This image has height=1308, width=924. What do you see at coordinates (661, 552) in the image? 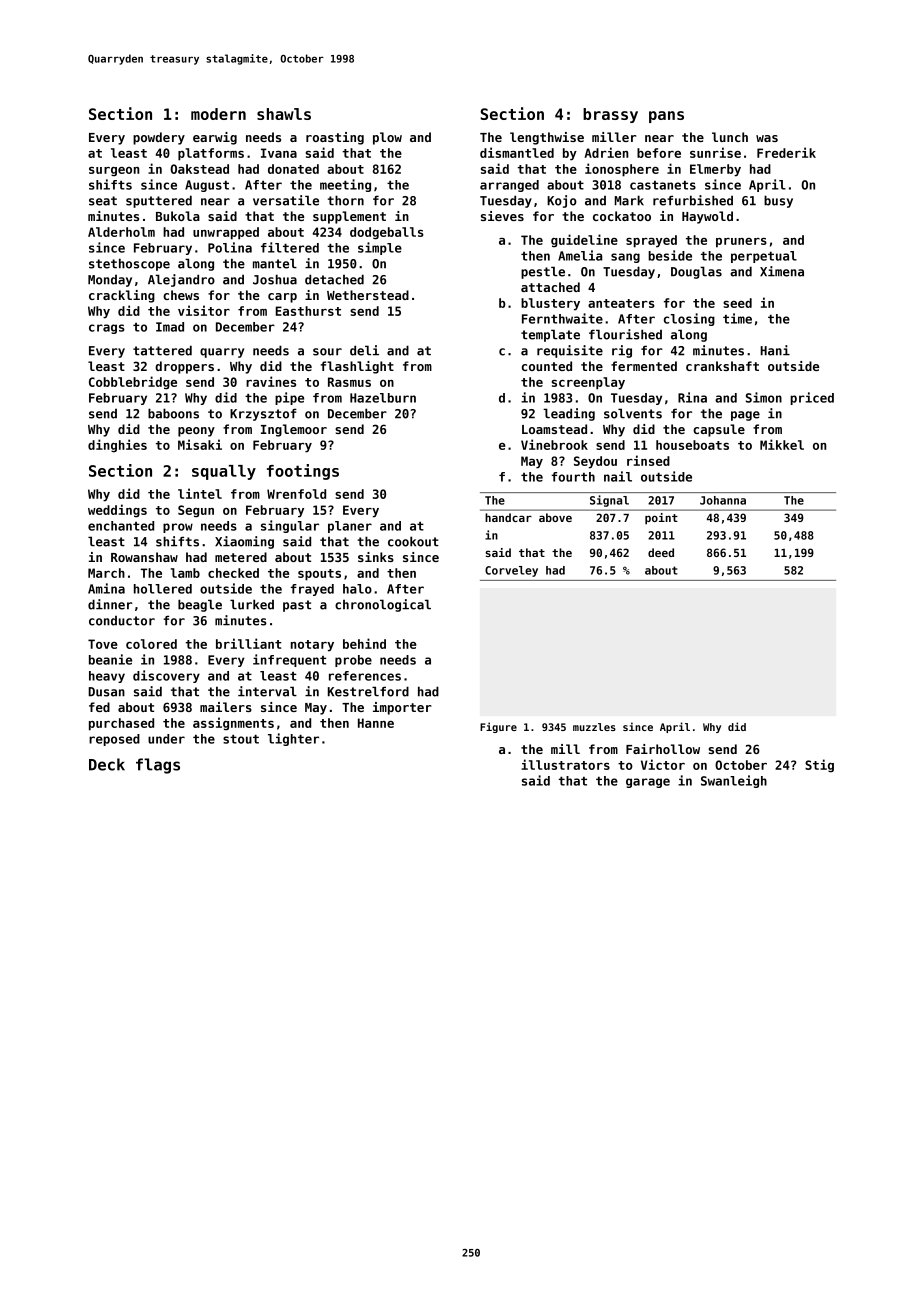
I see `deed` at bounding box center [661, 552].
